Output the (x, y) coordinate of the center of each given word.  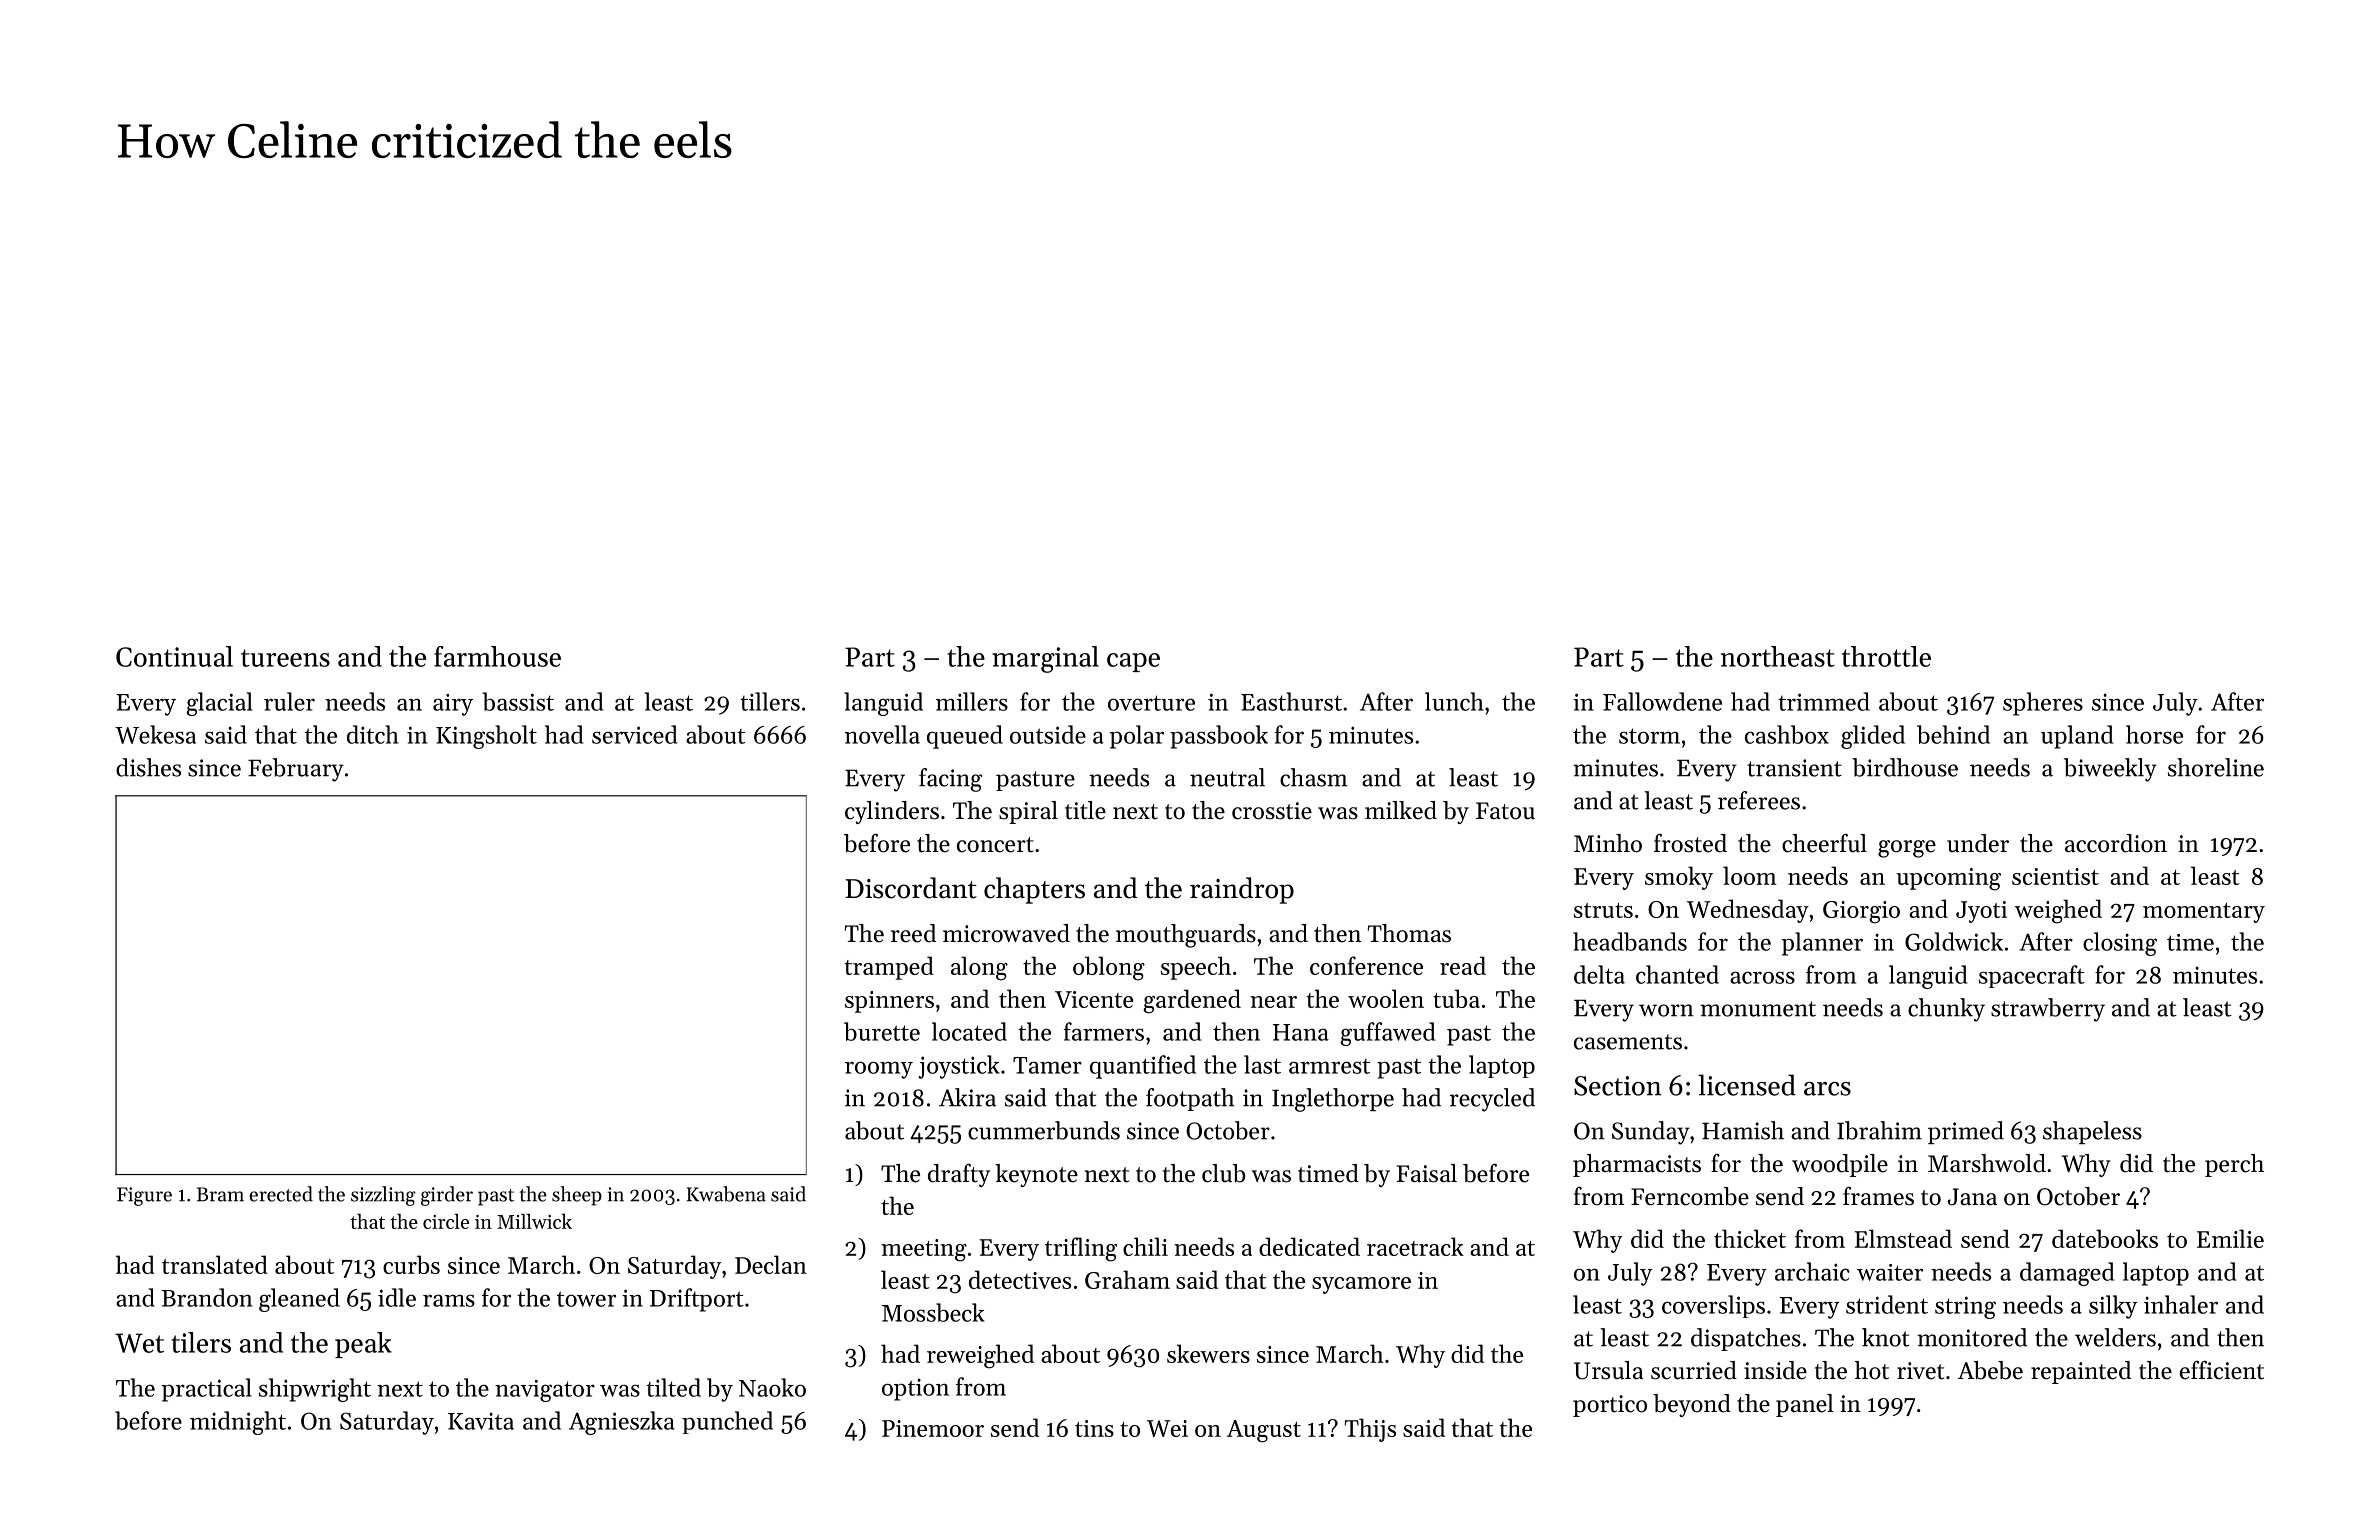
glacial (219, 704)
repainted (2081, 1372)
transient (1794, 768)
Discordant (911, 888)
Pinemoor (933, 1428)
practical (206, 1390)
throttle (1886, 656)
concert (995, 845)
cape (1133, 662)
